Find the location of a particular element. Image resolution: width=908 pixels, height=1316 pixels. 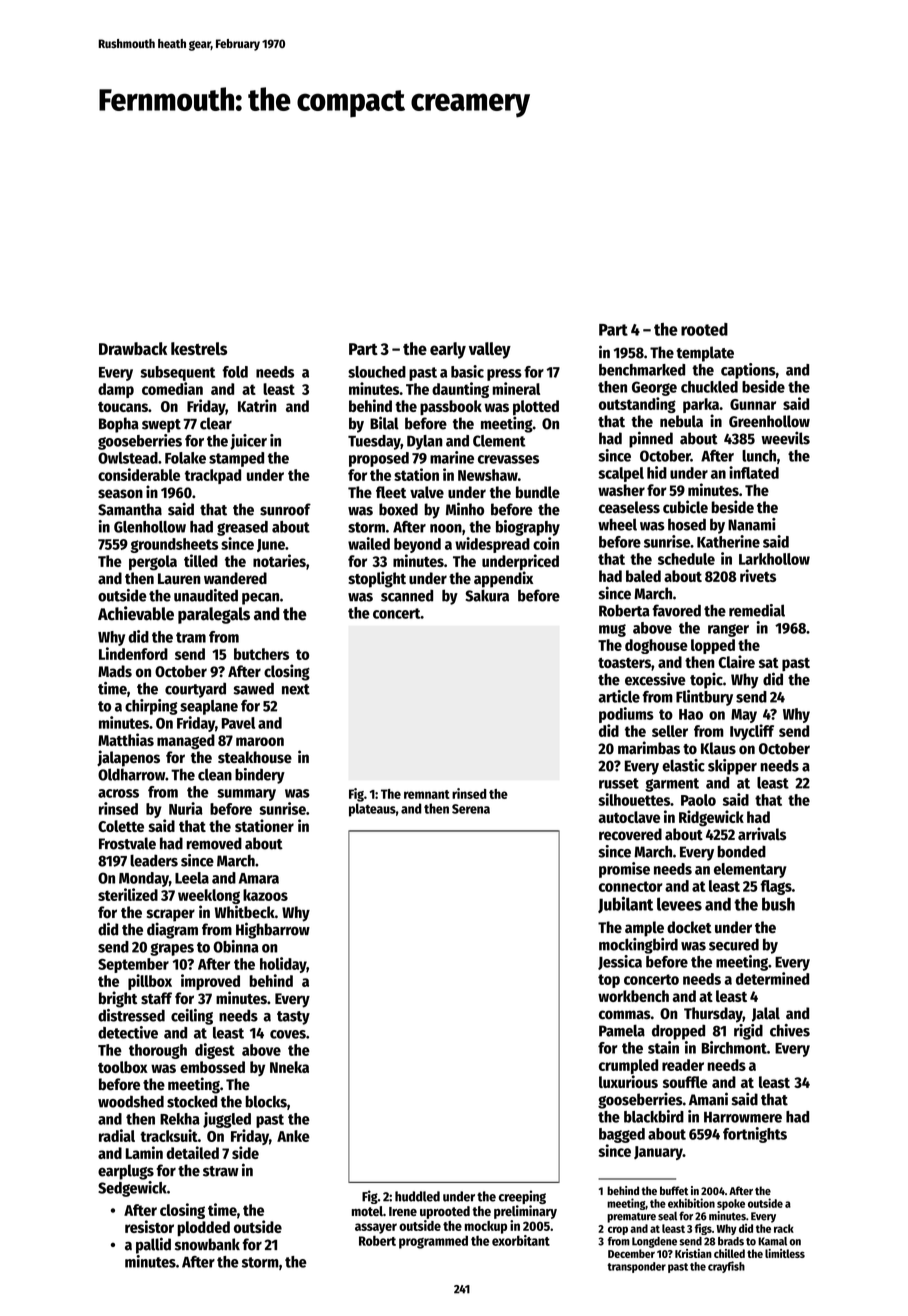

plateaus is located at coordinates (372, 810).
